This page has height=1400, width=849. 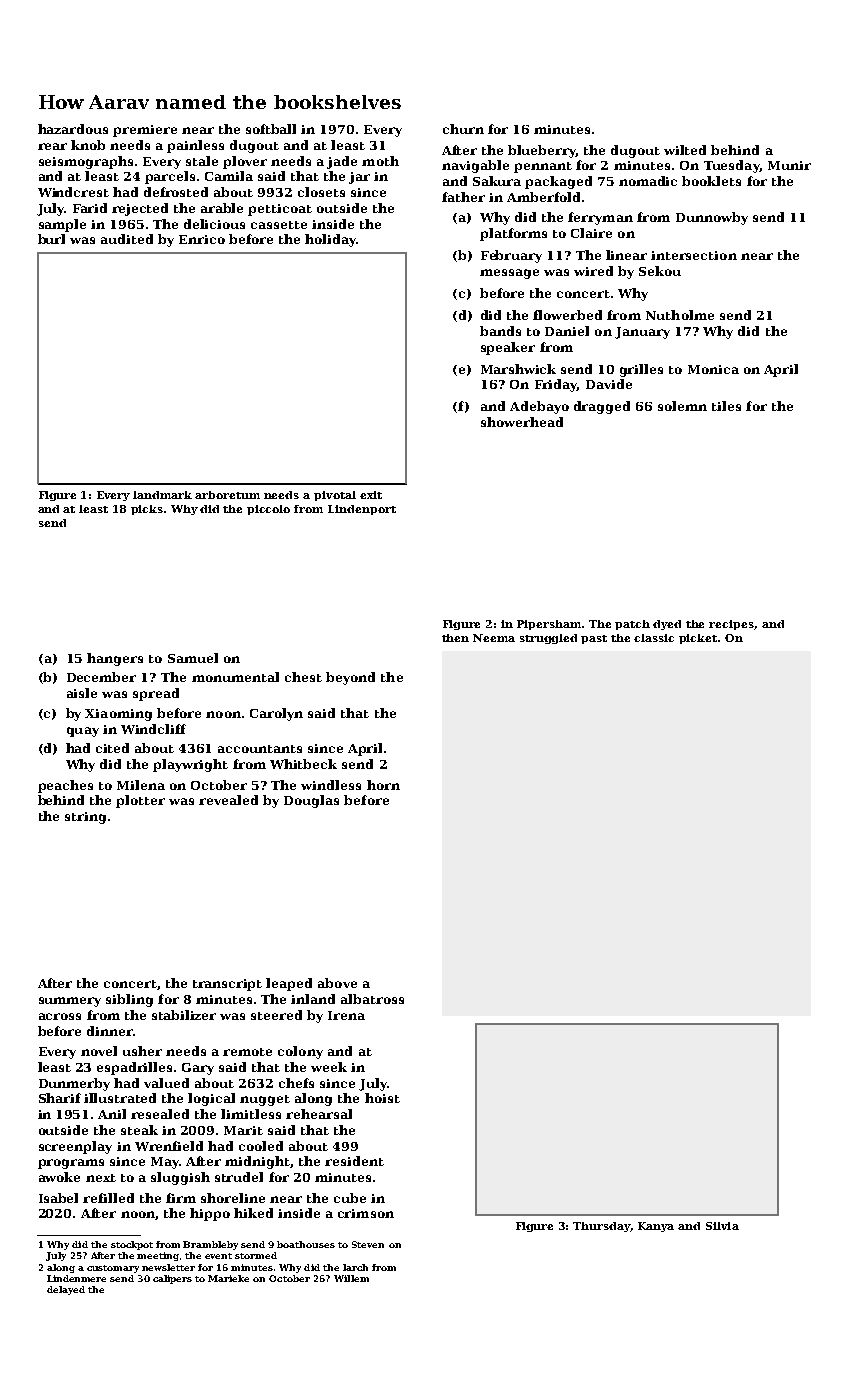 What do you see at coordinates (319, 1114) in the page?
I see `rehearsal` at bounding box center [319, 1114].
